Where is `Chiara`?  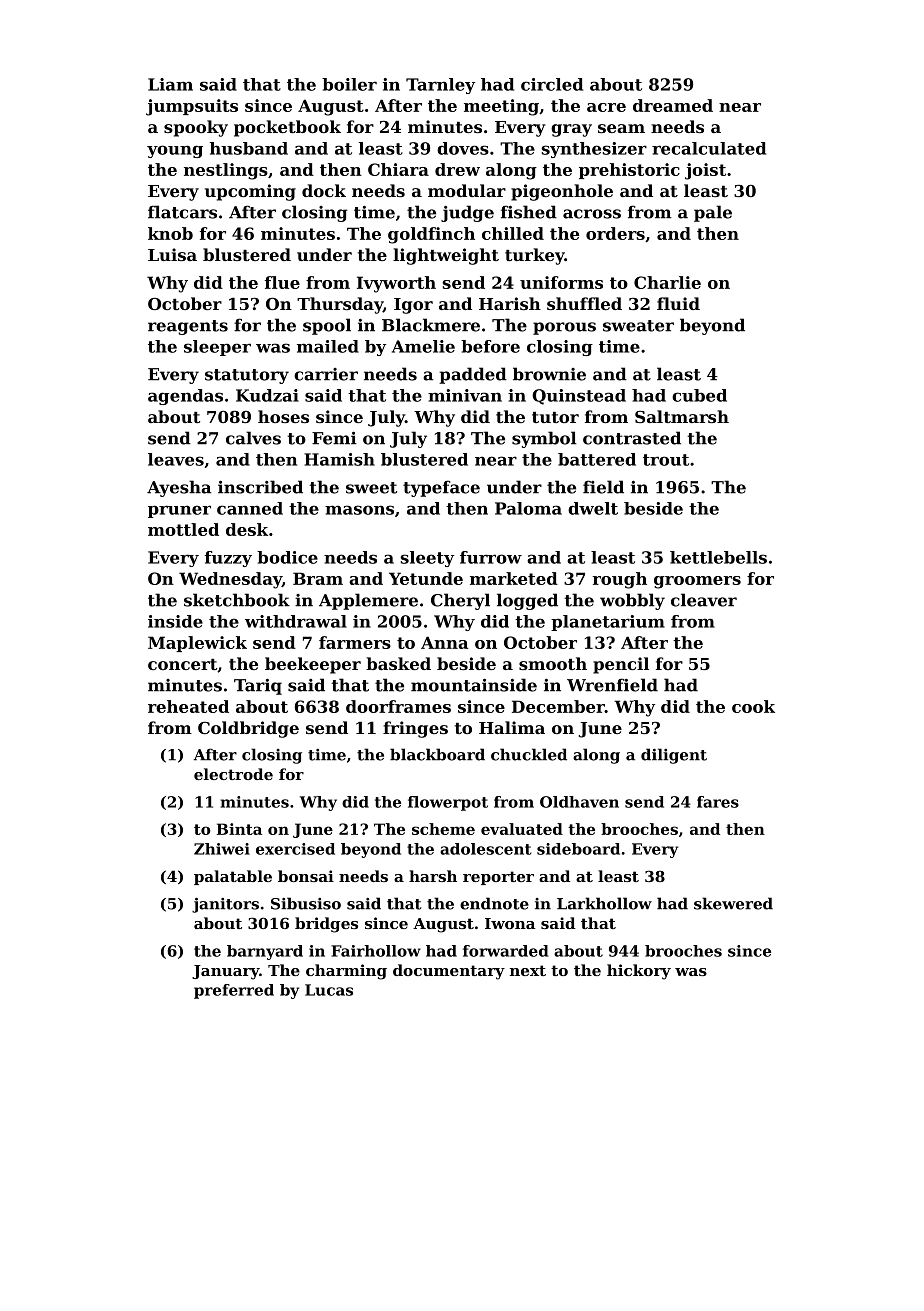 Chiara is located at coordinates (398, 169).
